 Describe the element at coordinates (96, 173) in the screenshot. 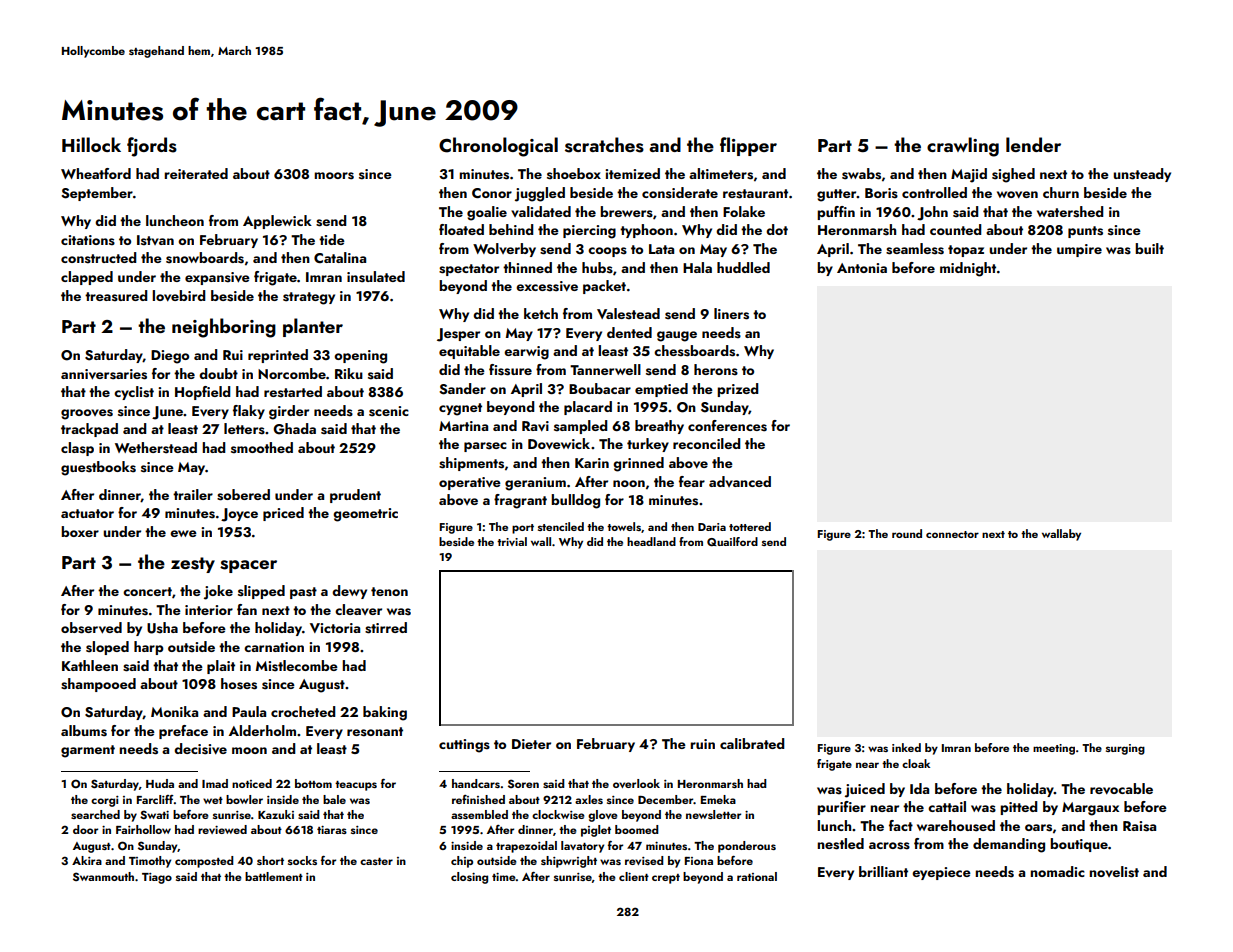

I see `Wheatford` at that location.
